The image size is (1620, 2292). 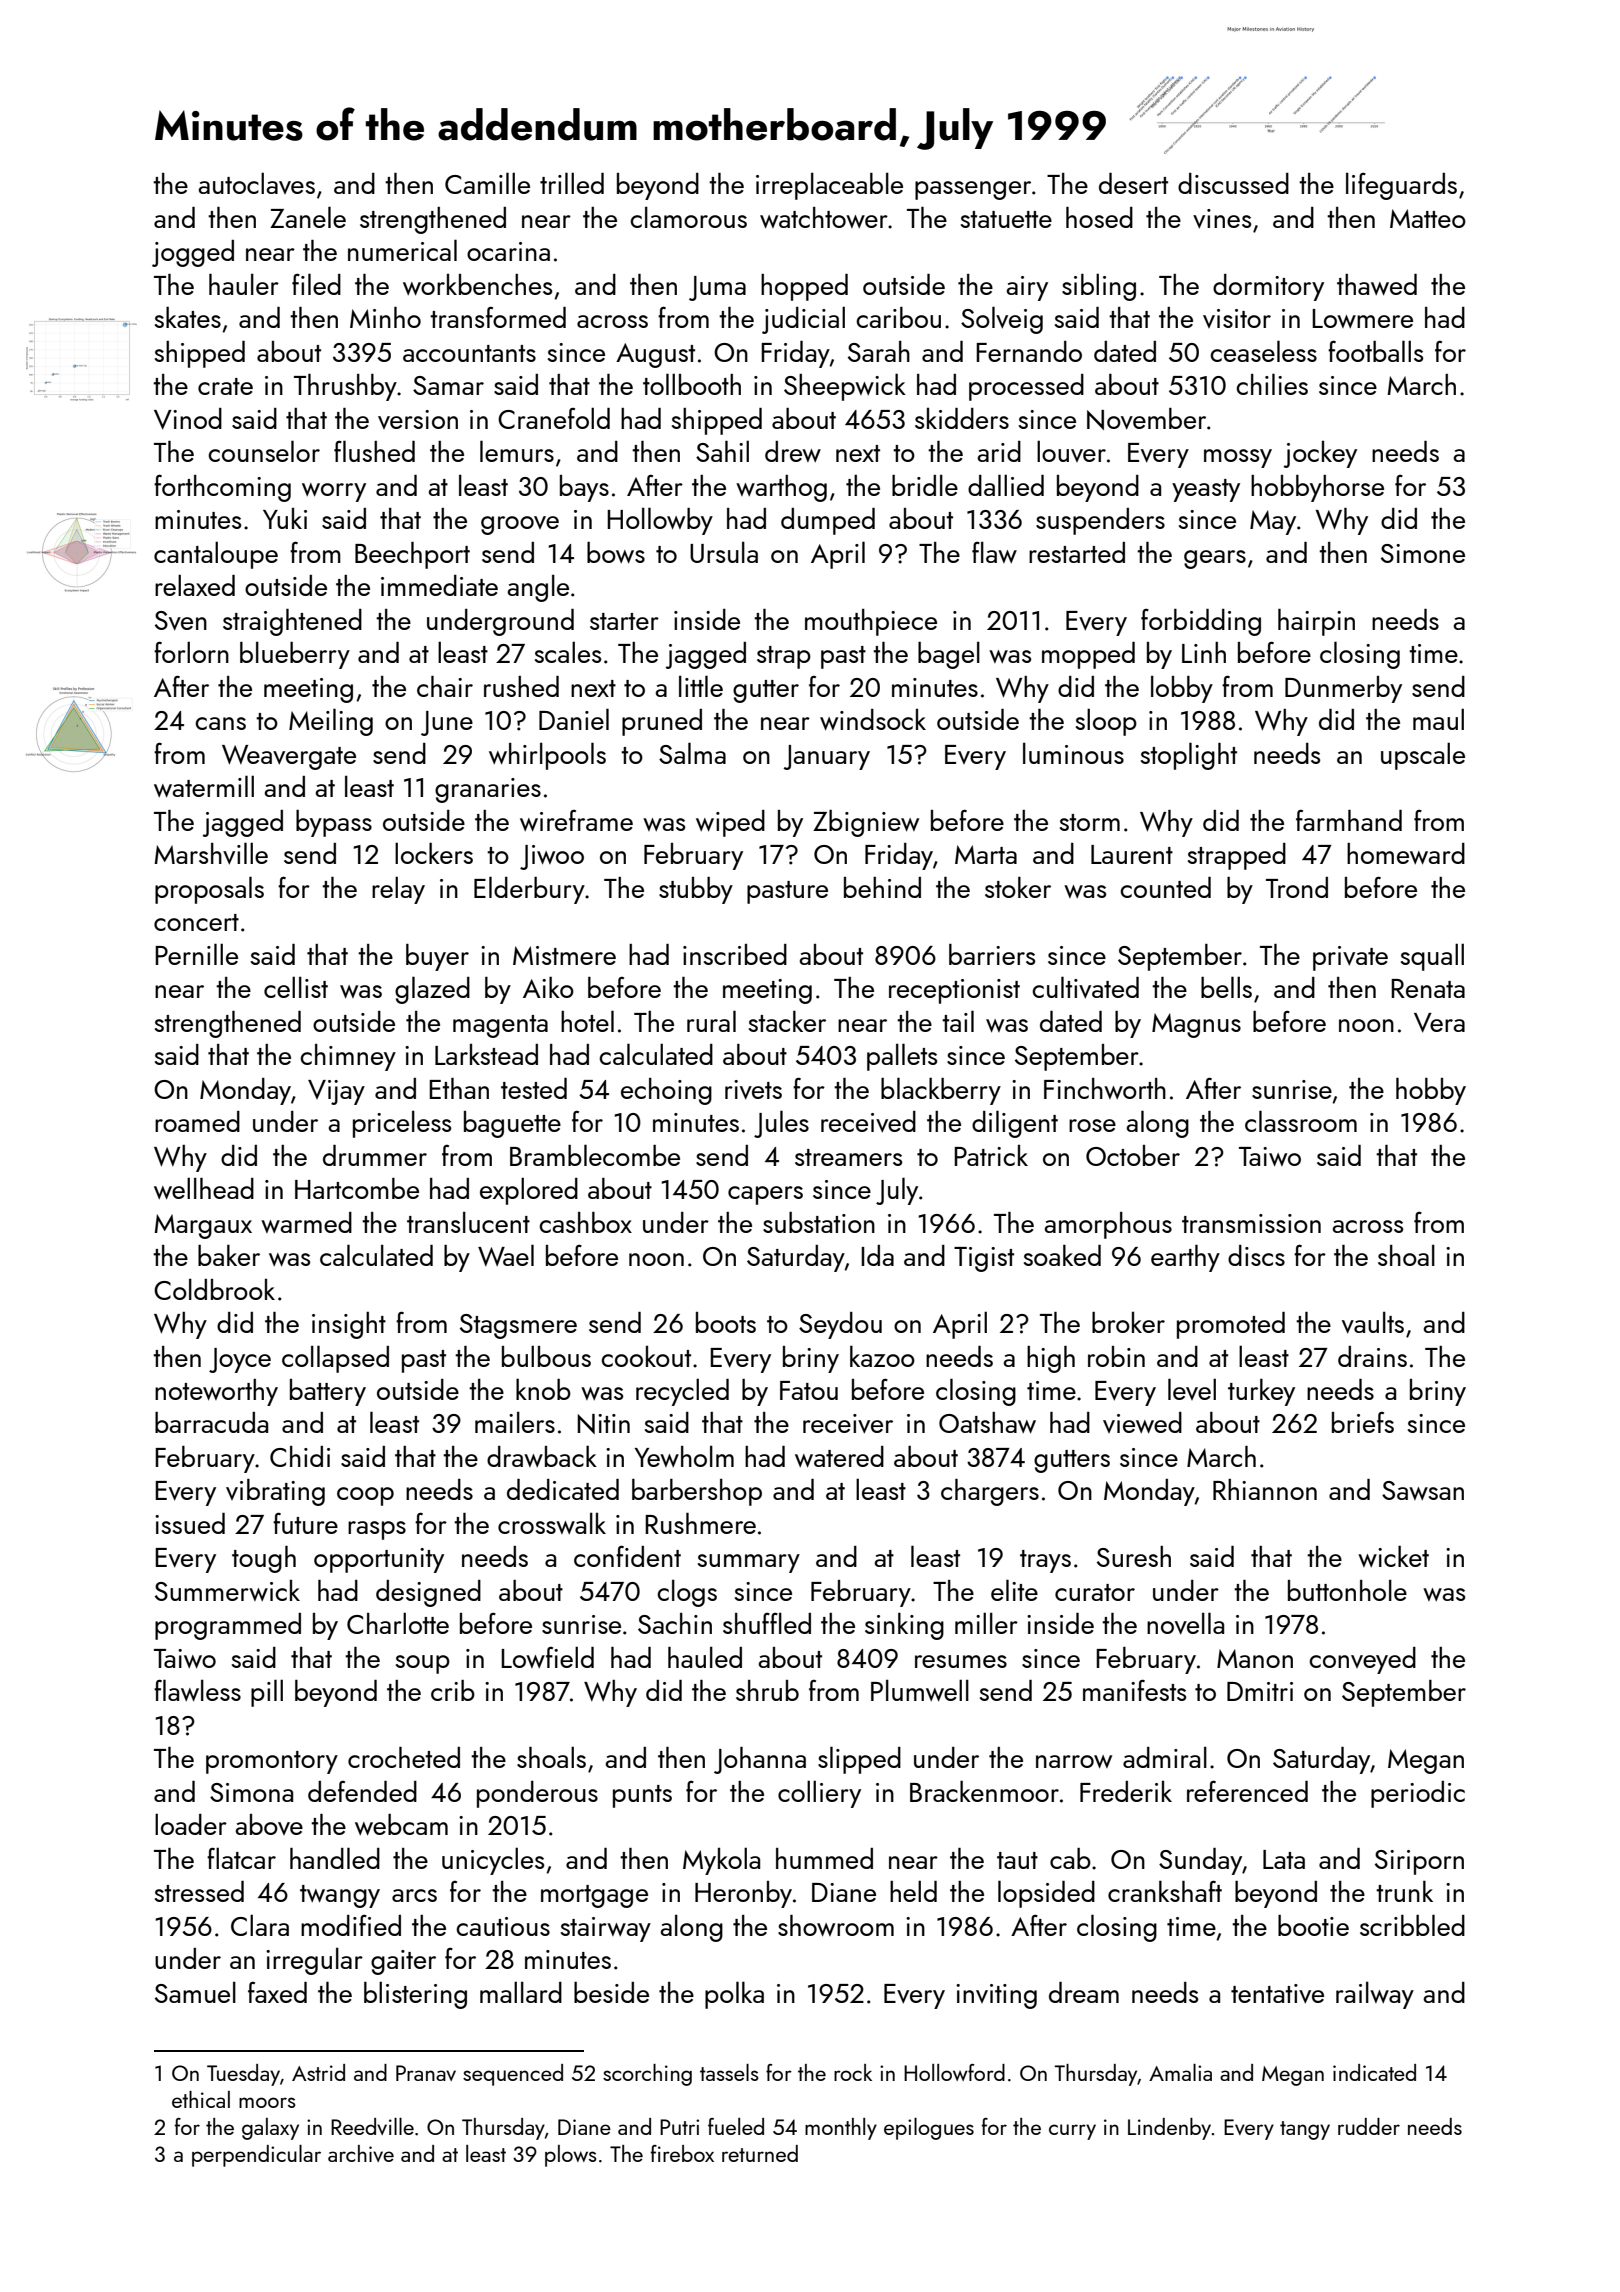 What do you see at coordinates (1438, 719) in the image?
I see `maul` at bounding box center [1438, 719].
